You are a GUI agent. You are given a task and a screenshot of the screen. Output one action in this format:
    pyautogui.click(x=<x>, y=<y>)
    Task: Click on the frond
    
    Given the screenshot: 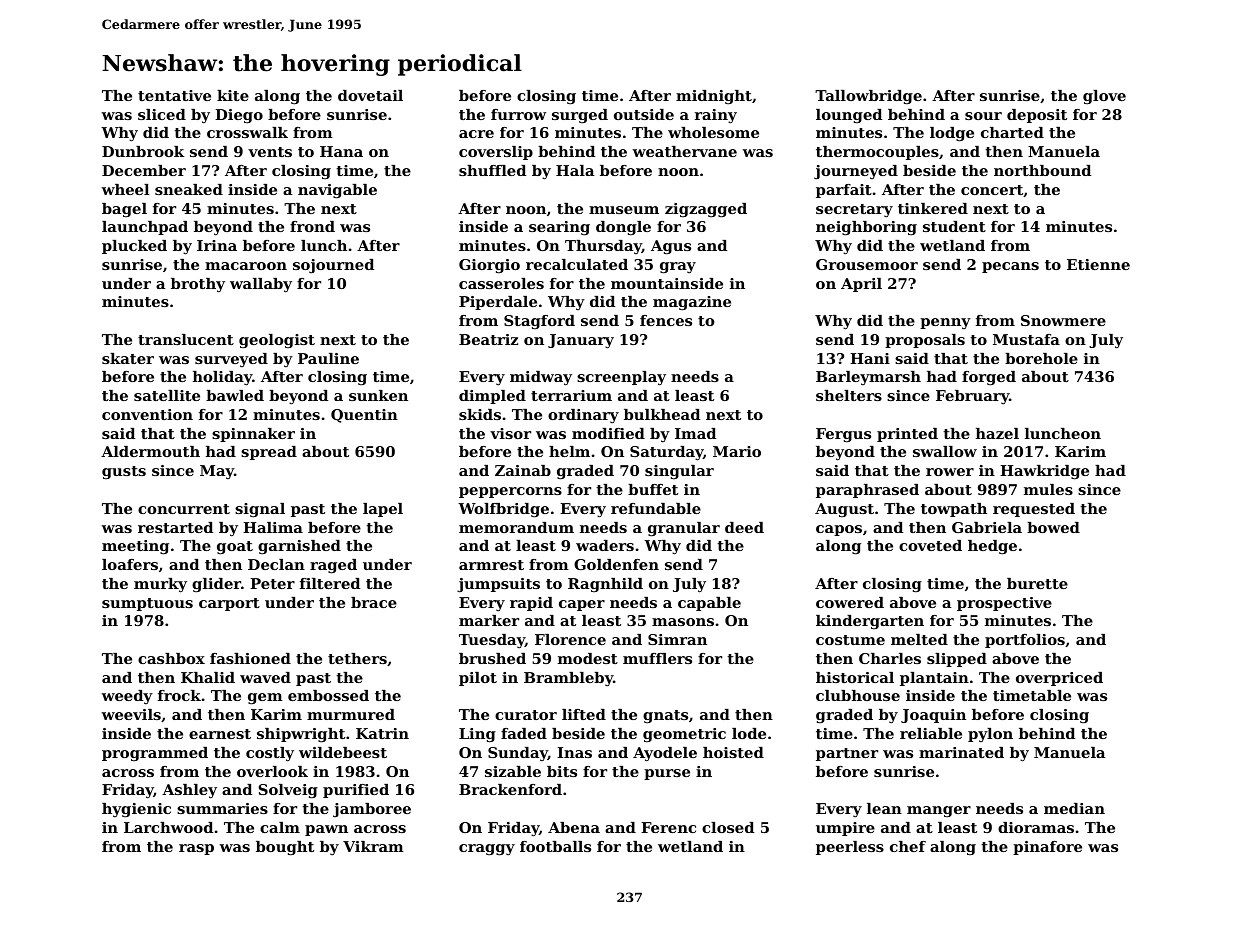 What is the action you would take?
    pyautogui.click(x=312, y=226)
